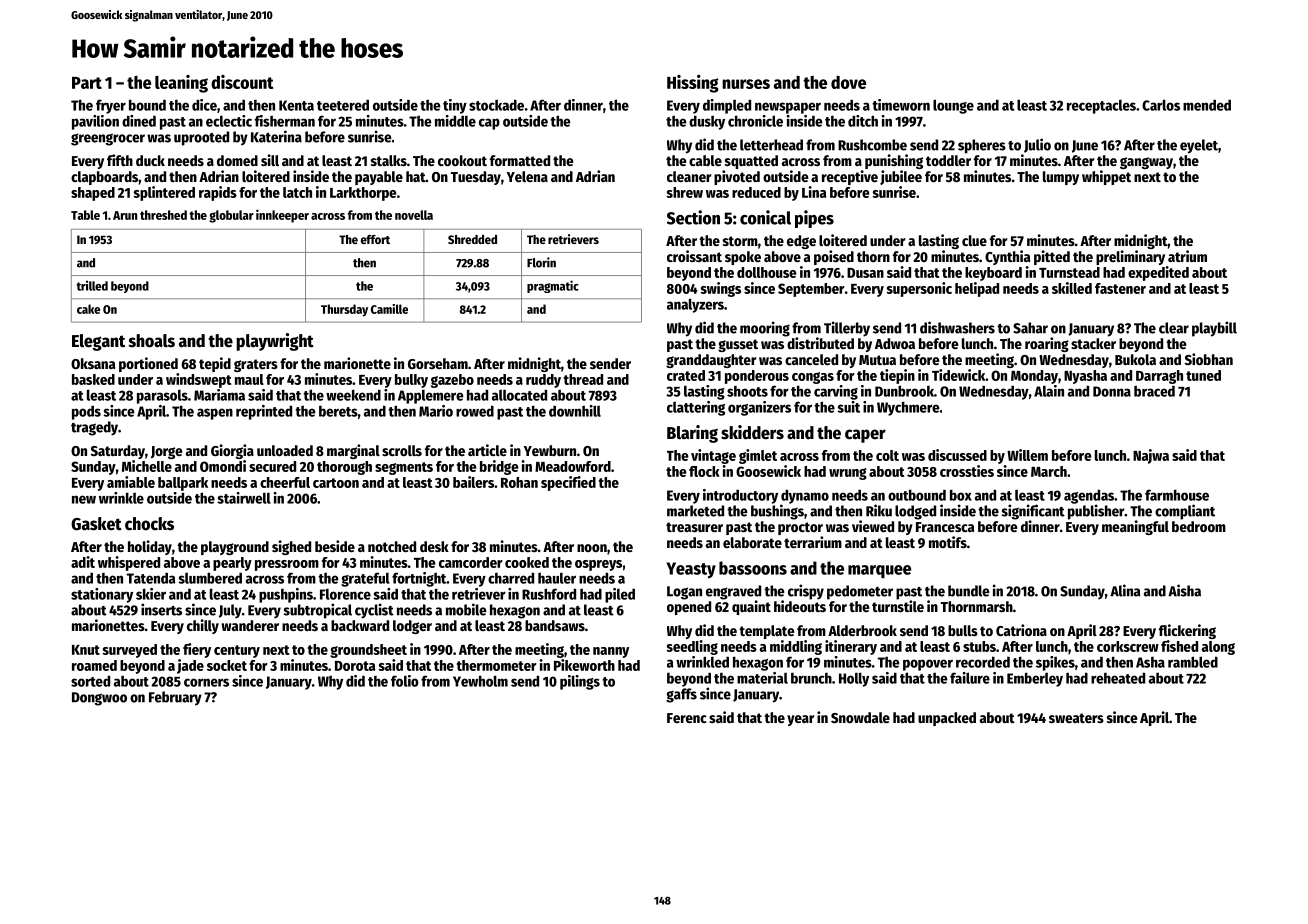 Image resolution: width=1308 pixels, height=924 pixels. What do you see at coordinates (242, 82) in the image?
I see `discount` at bounding box center [242, 82].
